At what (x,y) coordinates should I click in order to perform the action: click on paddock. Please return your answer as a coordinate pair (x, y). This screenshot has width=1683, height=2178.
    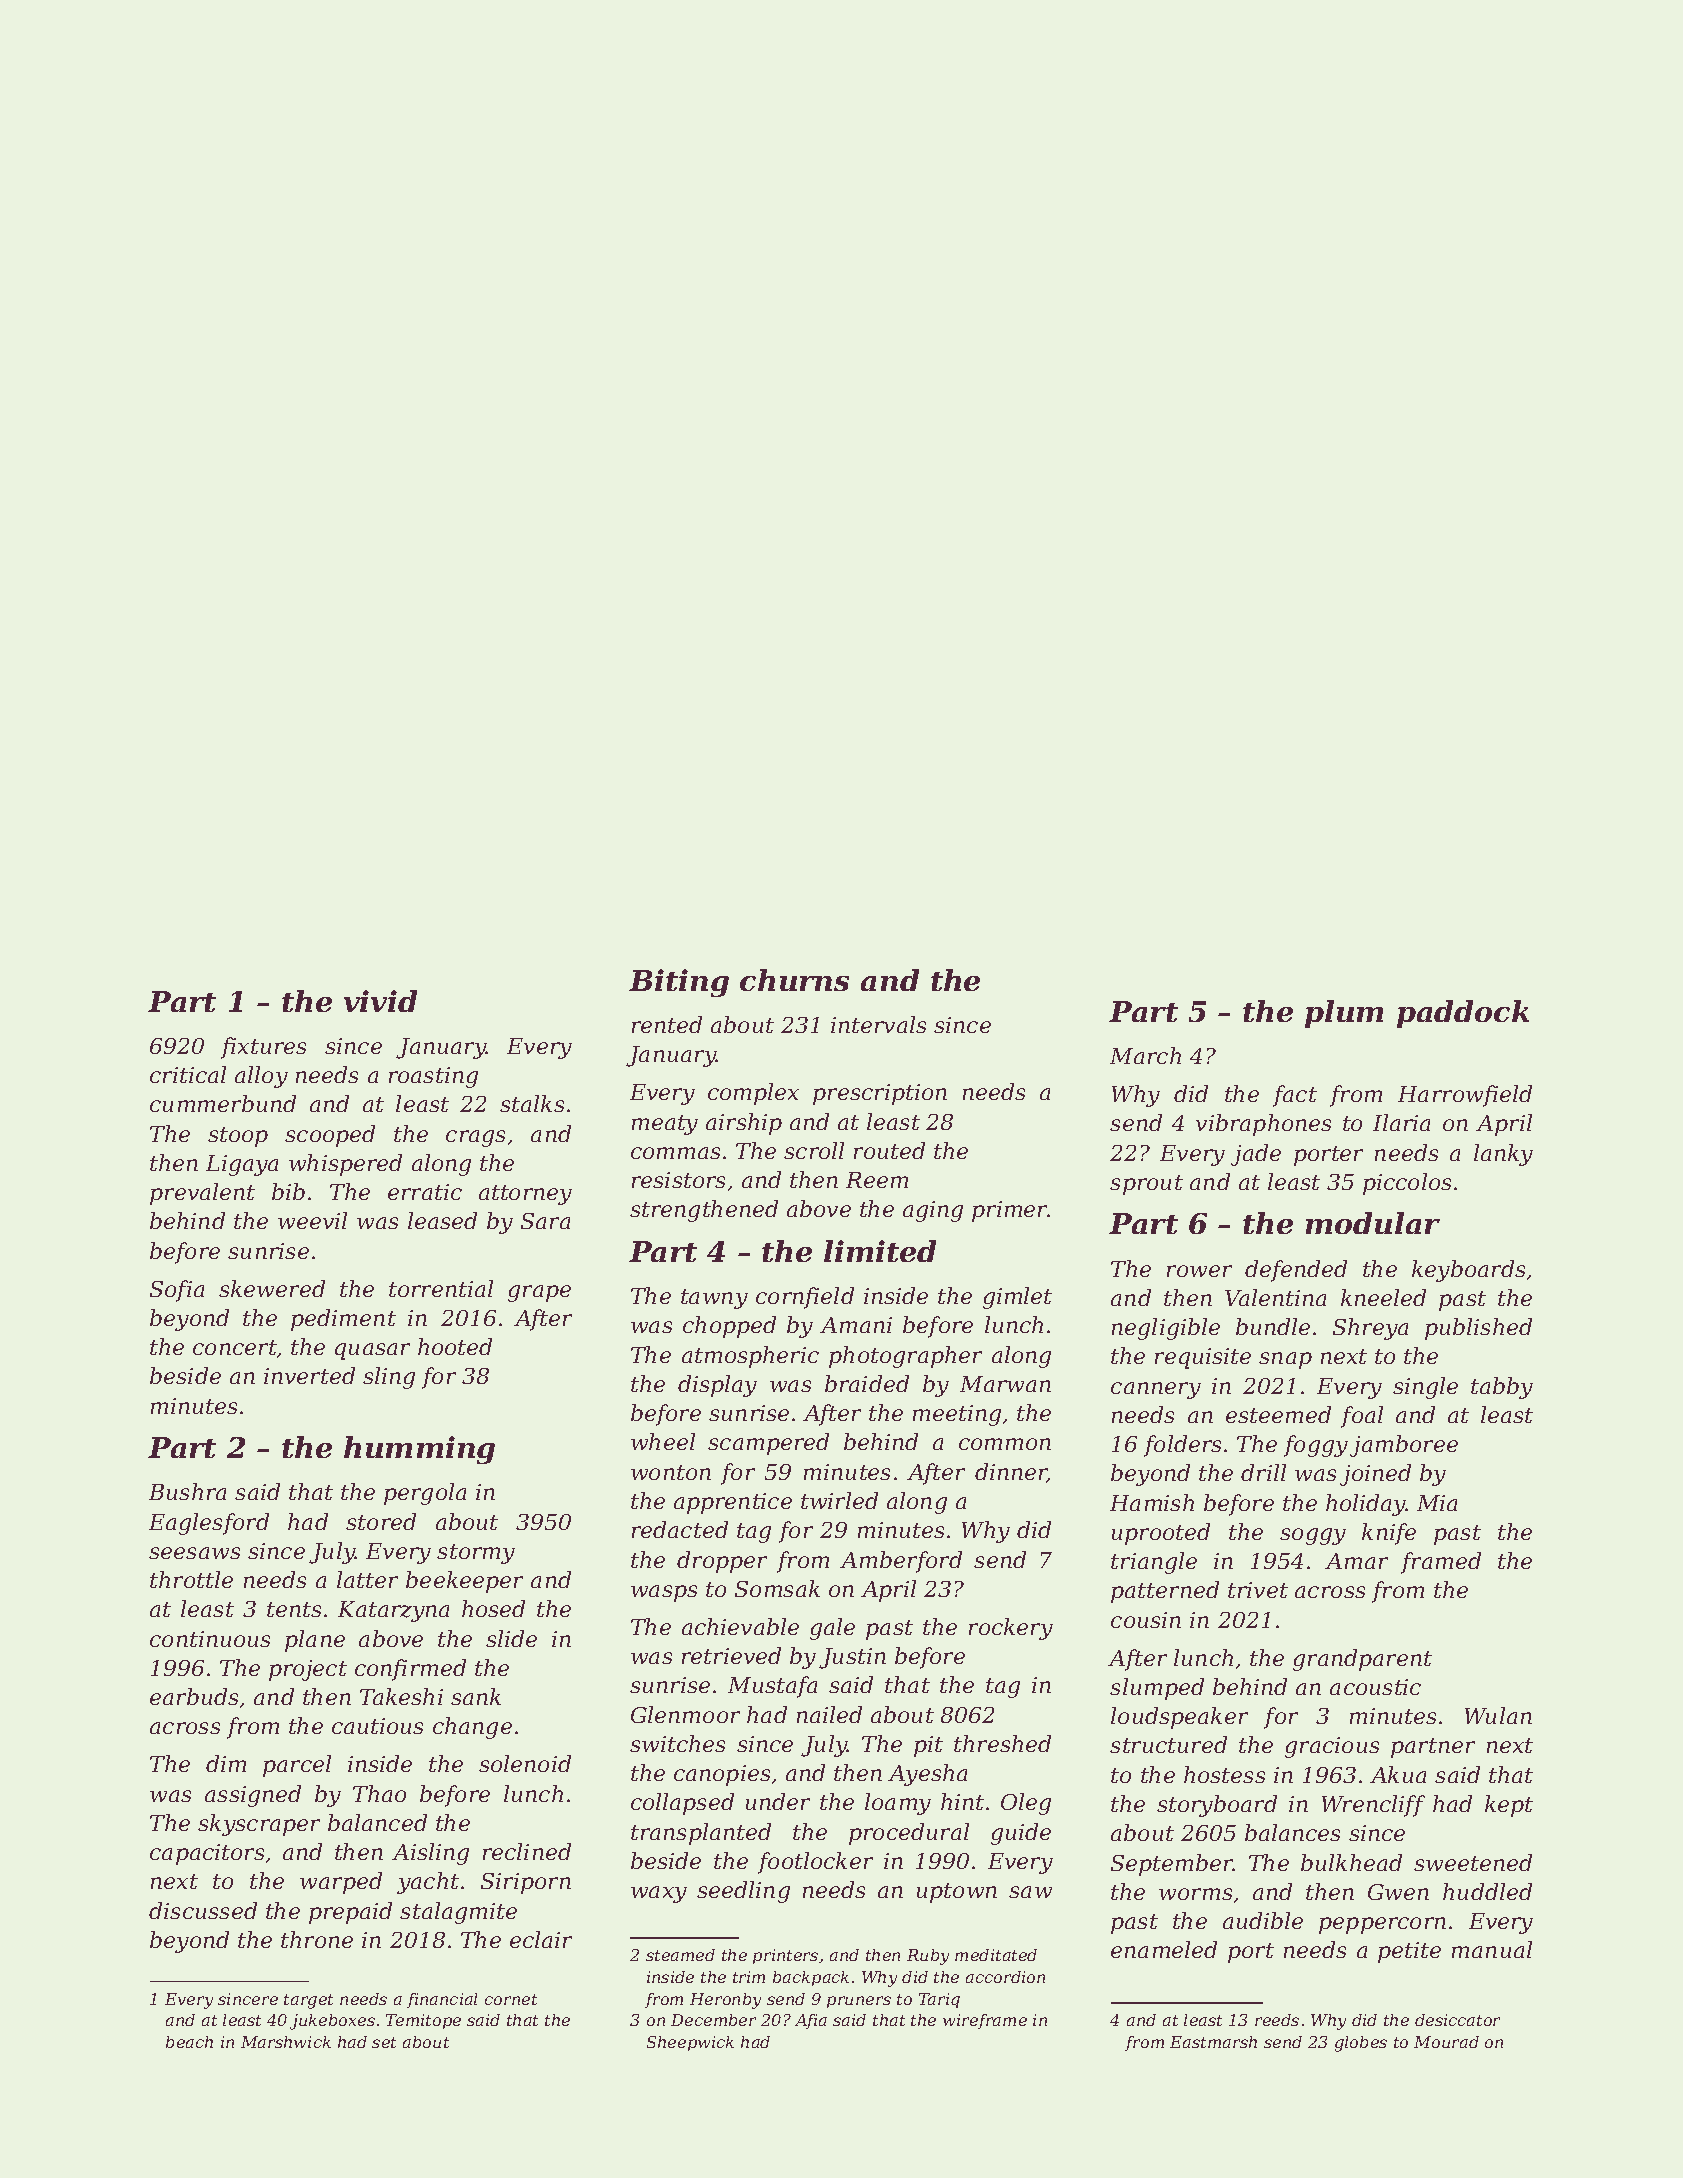
    Looking at the image, I should click on (1463, 1014).
